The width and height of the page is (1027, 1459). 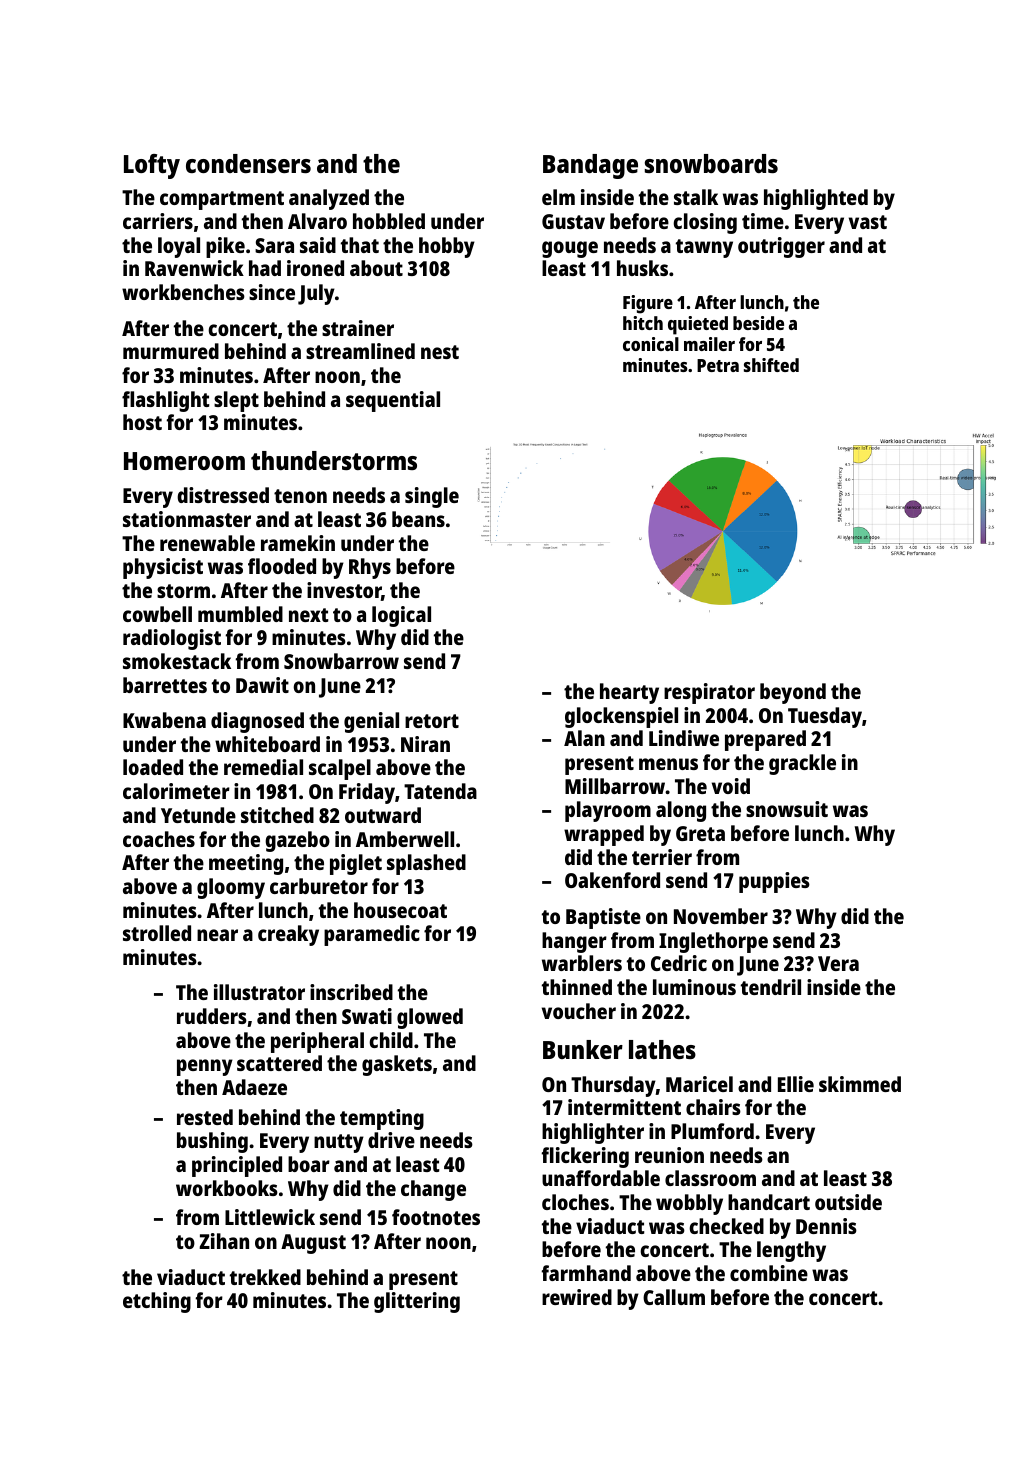 What do you see at coordinates (590, 166) in the page?
I see `Bandage` at bounding box center [590, 166].
